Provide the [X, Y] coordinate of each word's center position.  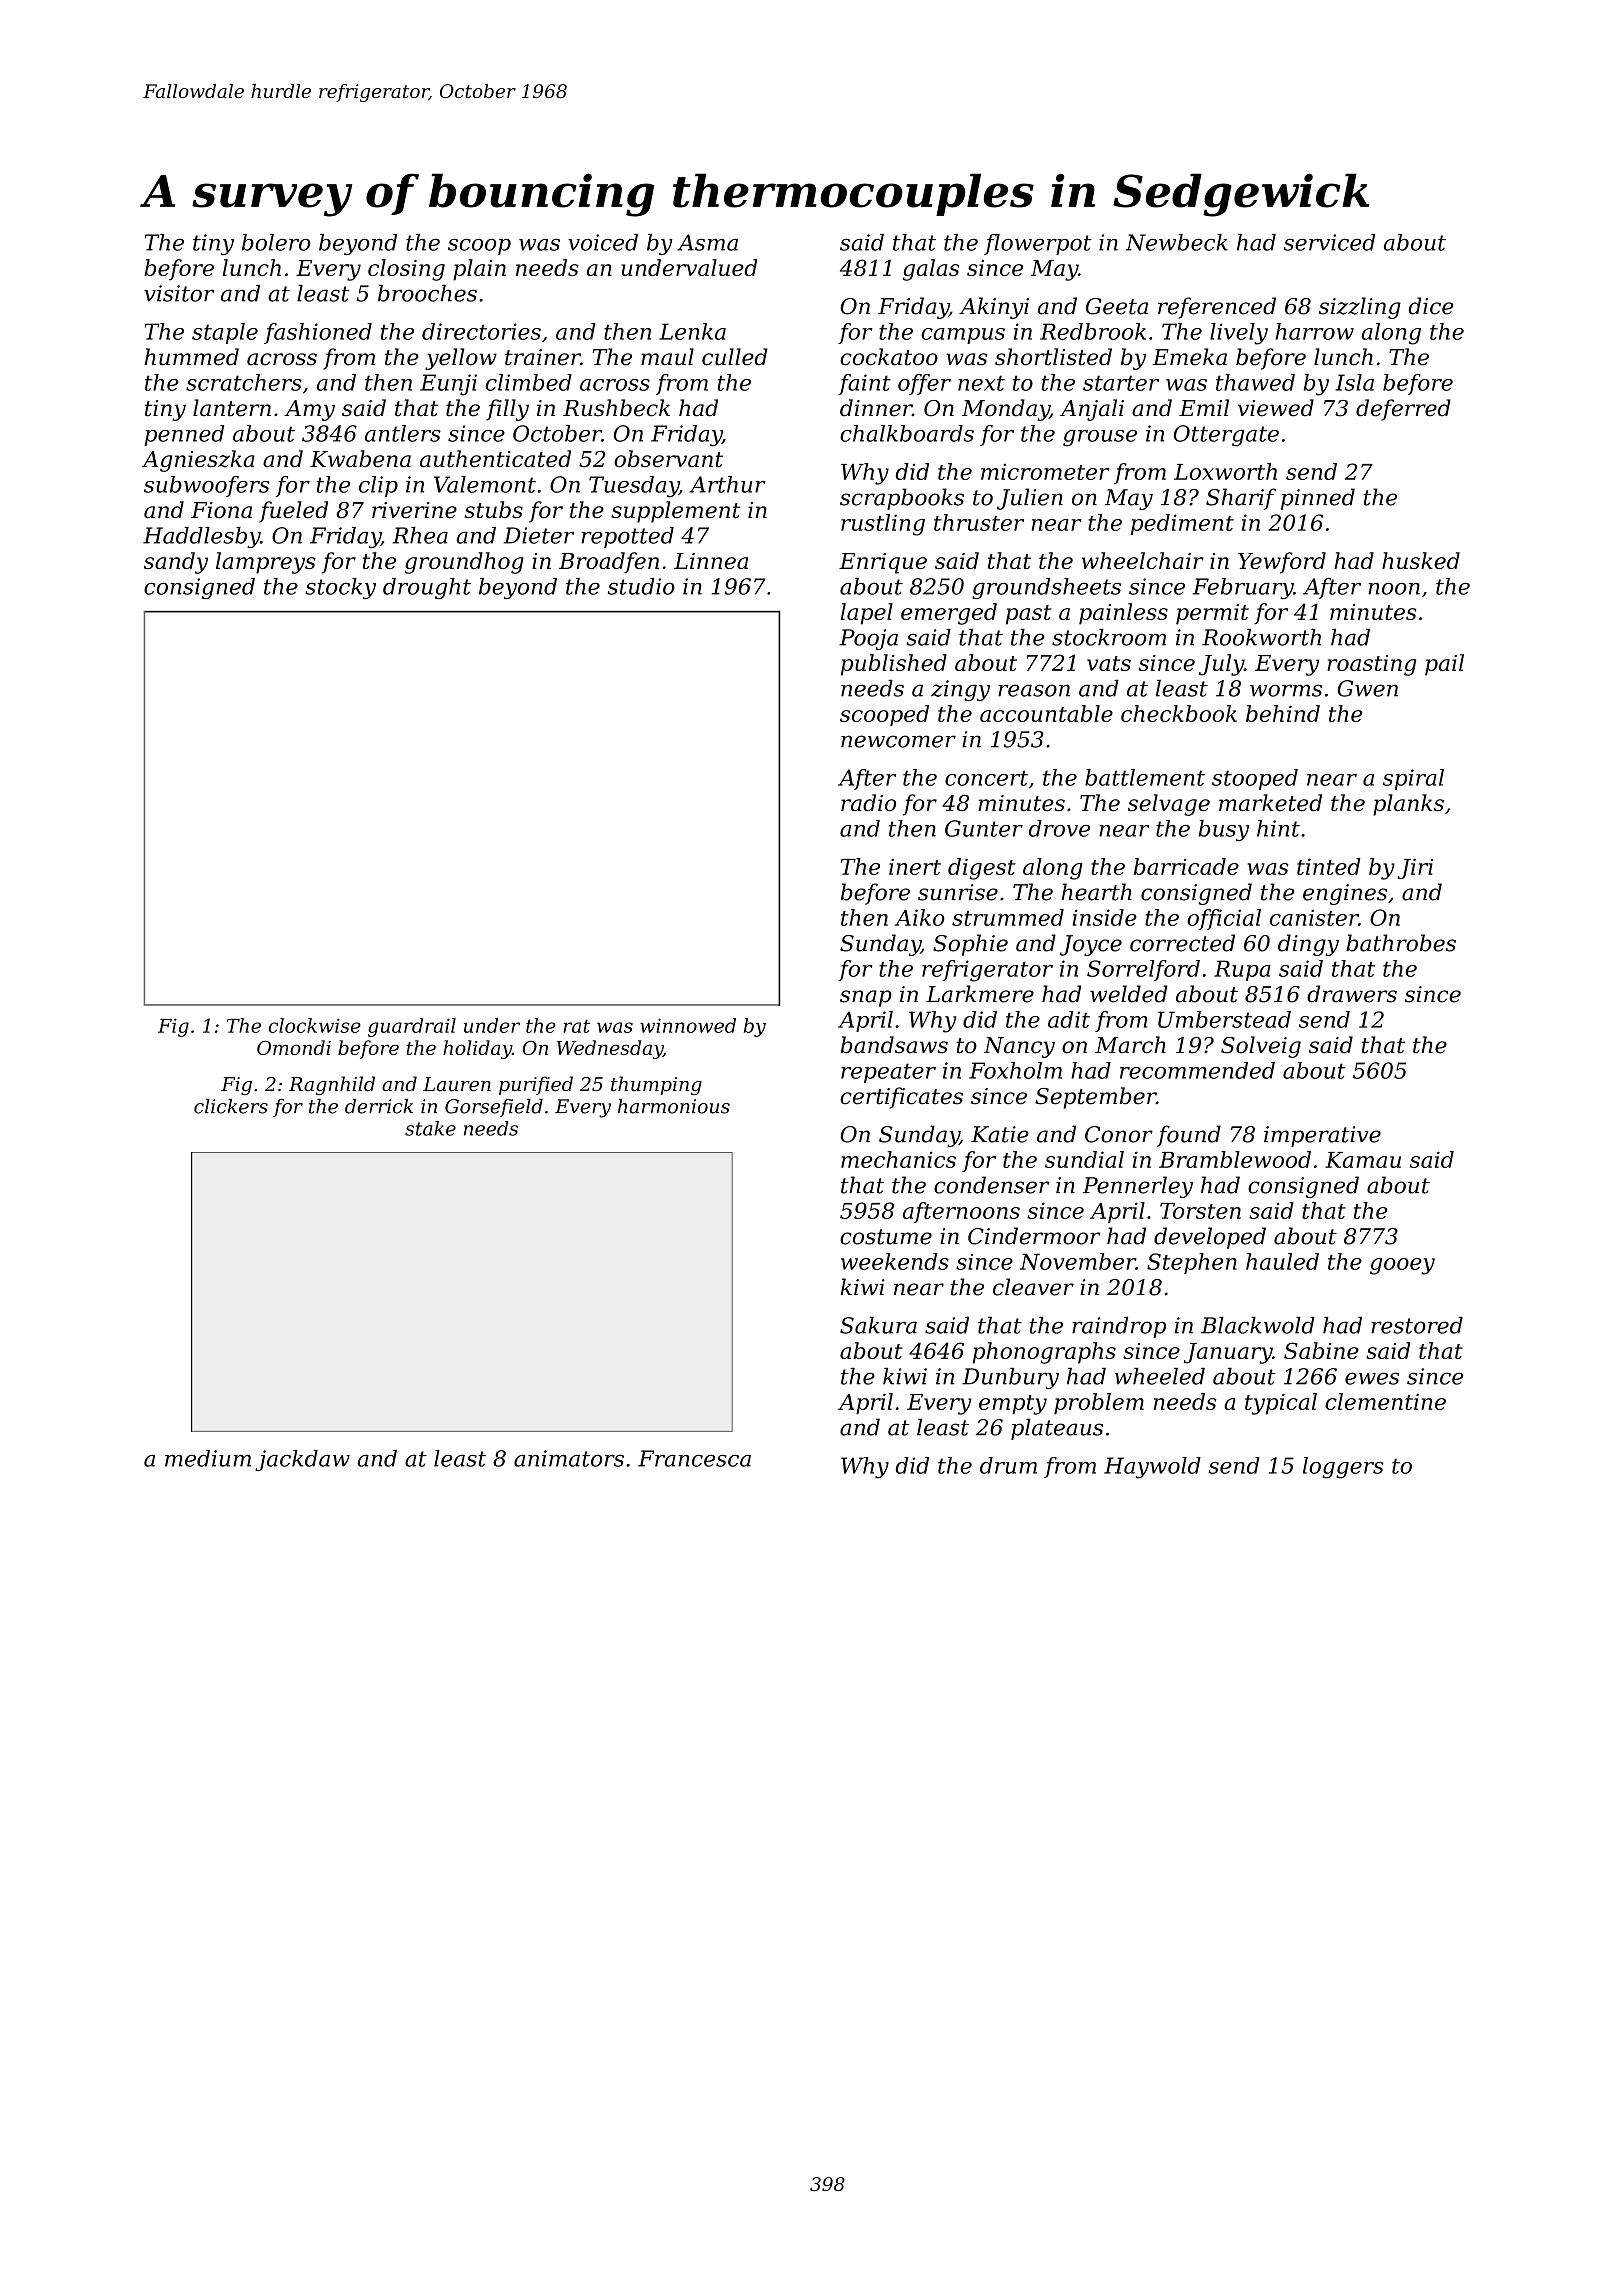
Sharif [1241, 499]
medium [208, 1458]
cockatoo [889, 357]
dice [1431, 306]
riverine [414, 510]
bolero [276, 242]
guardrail [412, 1027]
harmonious [674, 1106]
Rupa [1242, 970]
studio [641, 586]
